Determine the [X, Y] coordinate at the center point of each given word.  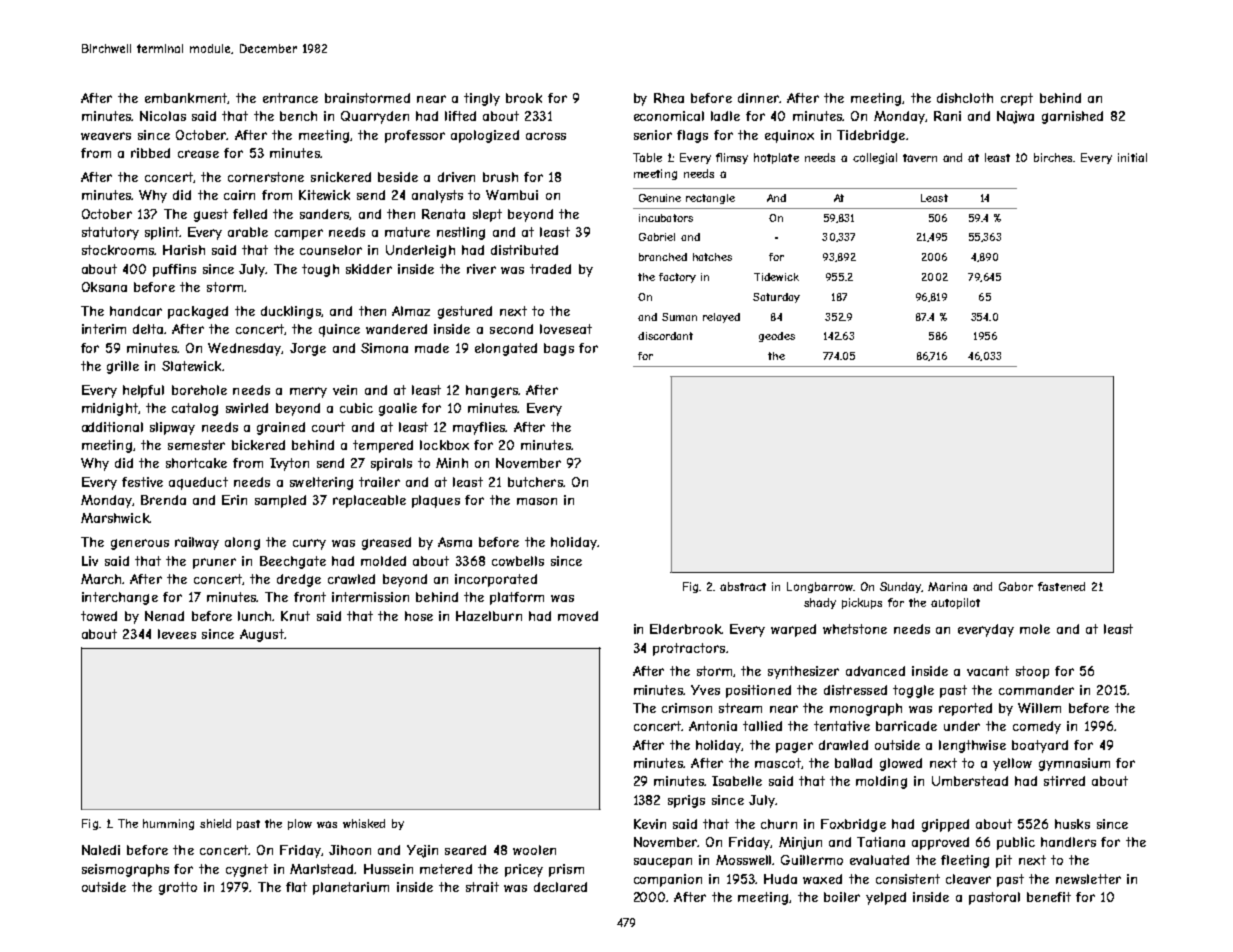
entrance [290, 98]
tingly [482, 99]
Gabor [1016, 586]
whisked [364, 823]
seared [465, 850]
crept [1017, 99]
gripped [945, 825]
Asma [455, 542]
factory [677, 278]
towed [99, 616]
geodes [777, 337]
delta [148, 329]
